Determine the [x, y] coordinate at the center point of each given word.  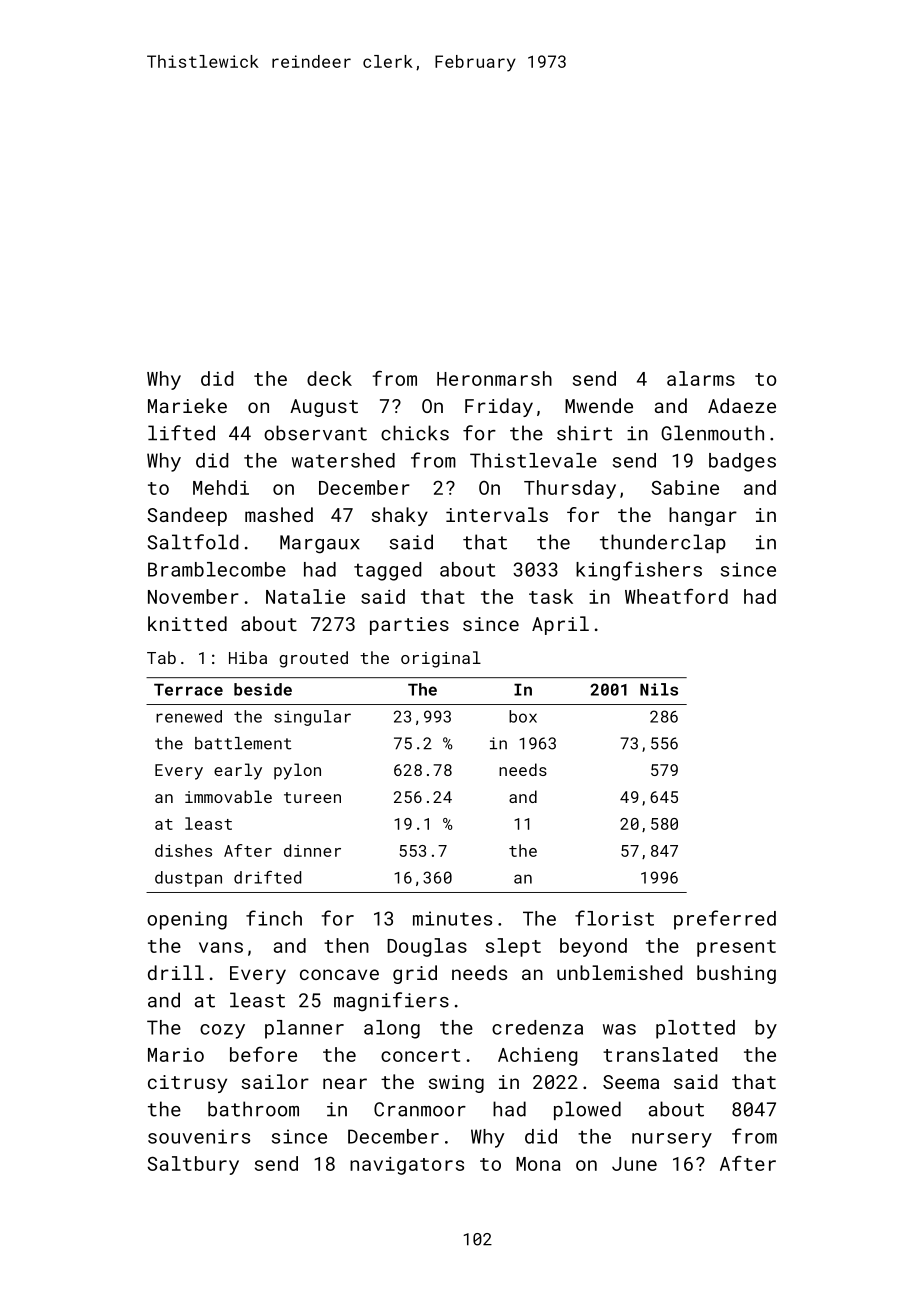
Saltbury [193, 1165]
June [634, 1164]
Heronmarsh [494, 378]
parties [409, 626]
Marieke [187, 405]
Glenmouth [712, 433]
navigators [407, 1166]
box [523, 716]
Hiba [248, 657]
